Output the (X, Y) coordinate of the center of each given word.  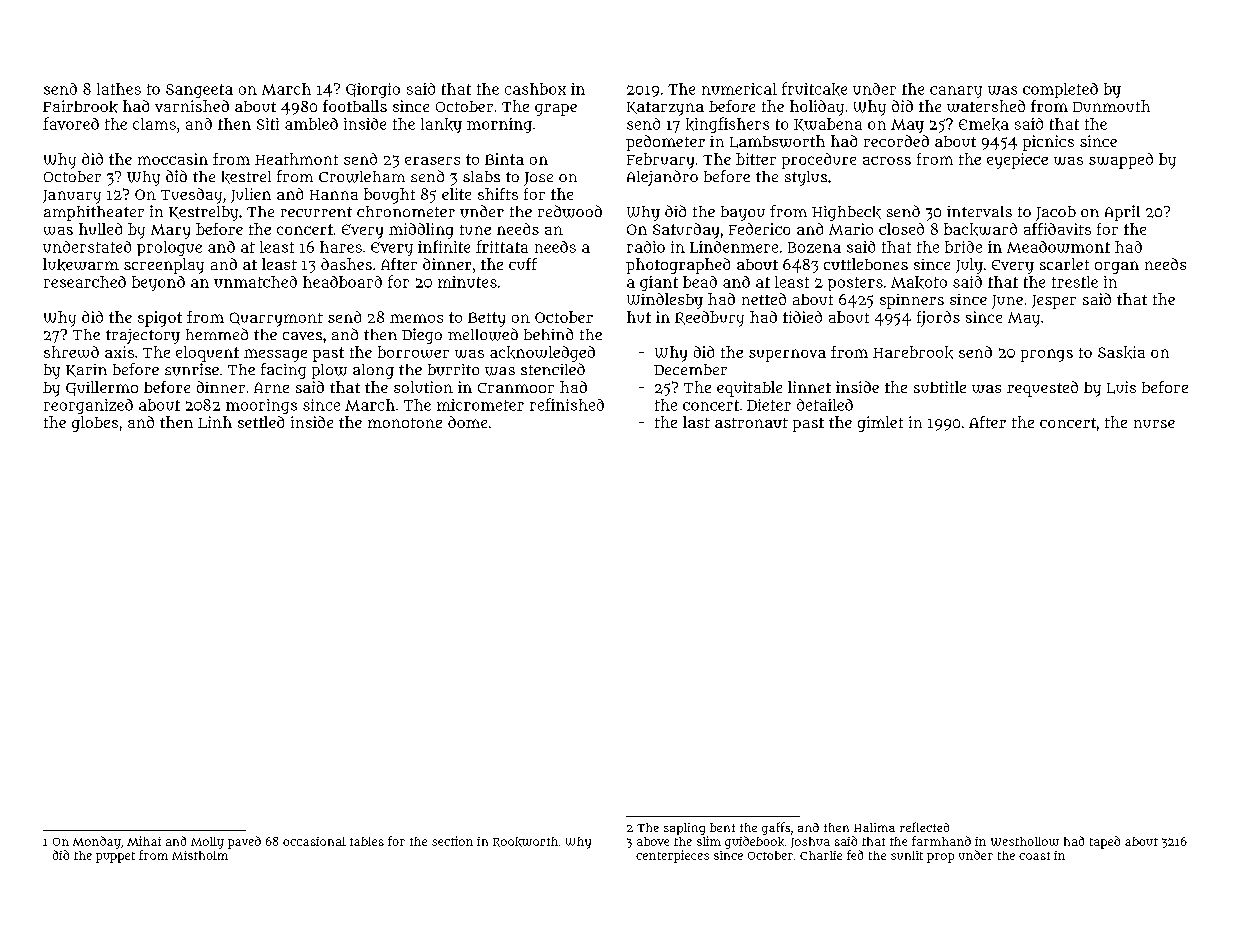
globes (95, 424)
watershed (986, 106)
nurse (1154, 424)
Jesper (1054, 302)
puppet (115, 857)
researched (85, 282)
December (690, 369)
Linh (215, 422)
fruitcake (814, 89)
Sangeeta (199, 91)
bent (722, 827)
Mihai (144, 841)
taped (1105, 842)
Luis (1121, 387)
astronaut (751, 423)
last (696, 422)
